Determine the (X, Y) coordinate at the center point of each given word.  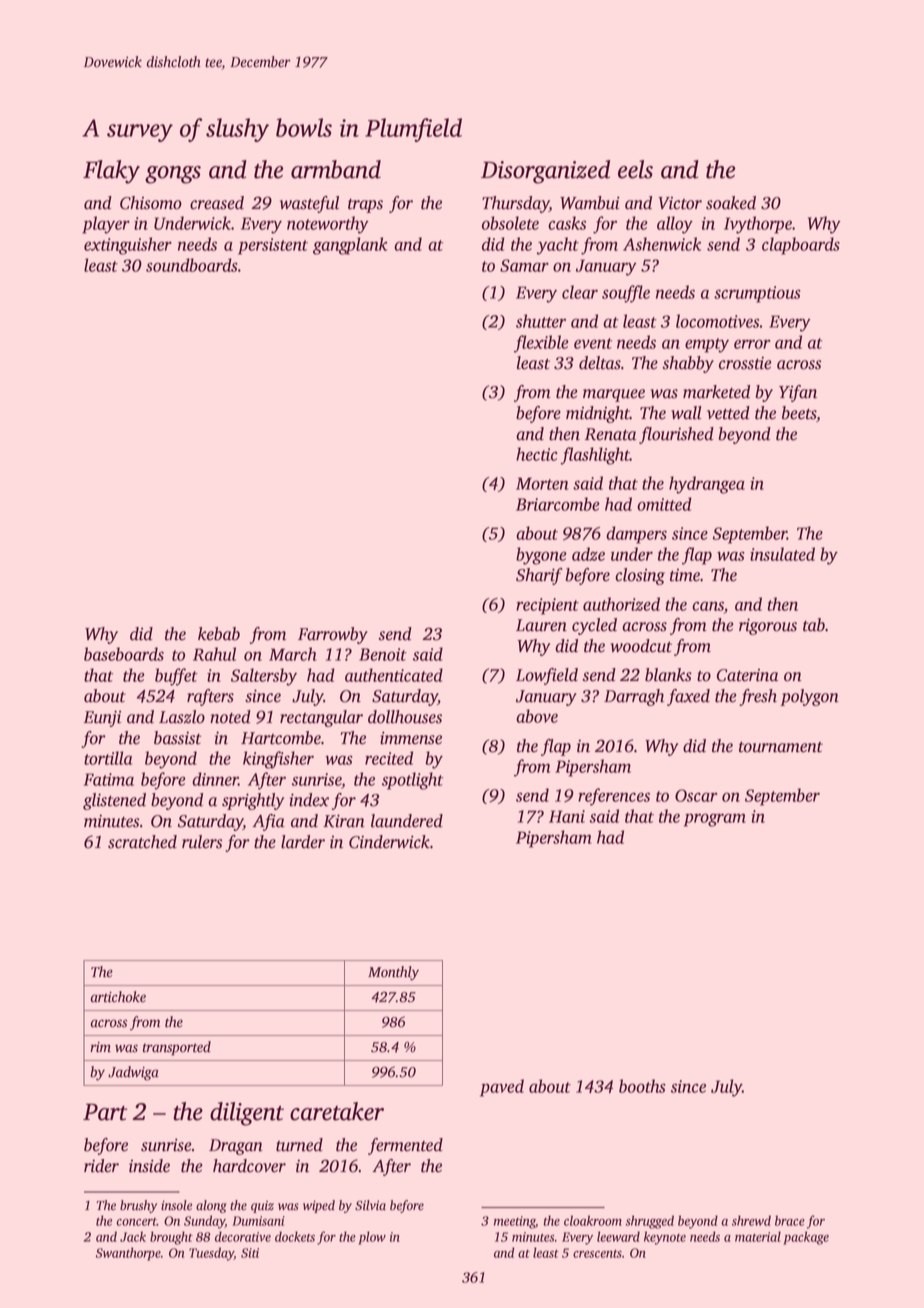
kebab (219, 634)
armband (336, 169)
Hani (567, 816)
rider (101, 1166)
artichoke (118, 997)
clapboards (801, 246)
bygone (541, 556)
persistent (273, 246)
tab (814, 625)
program (715, 820)
